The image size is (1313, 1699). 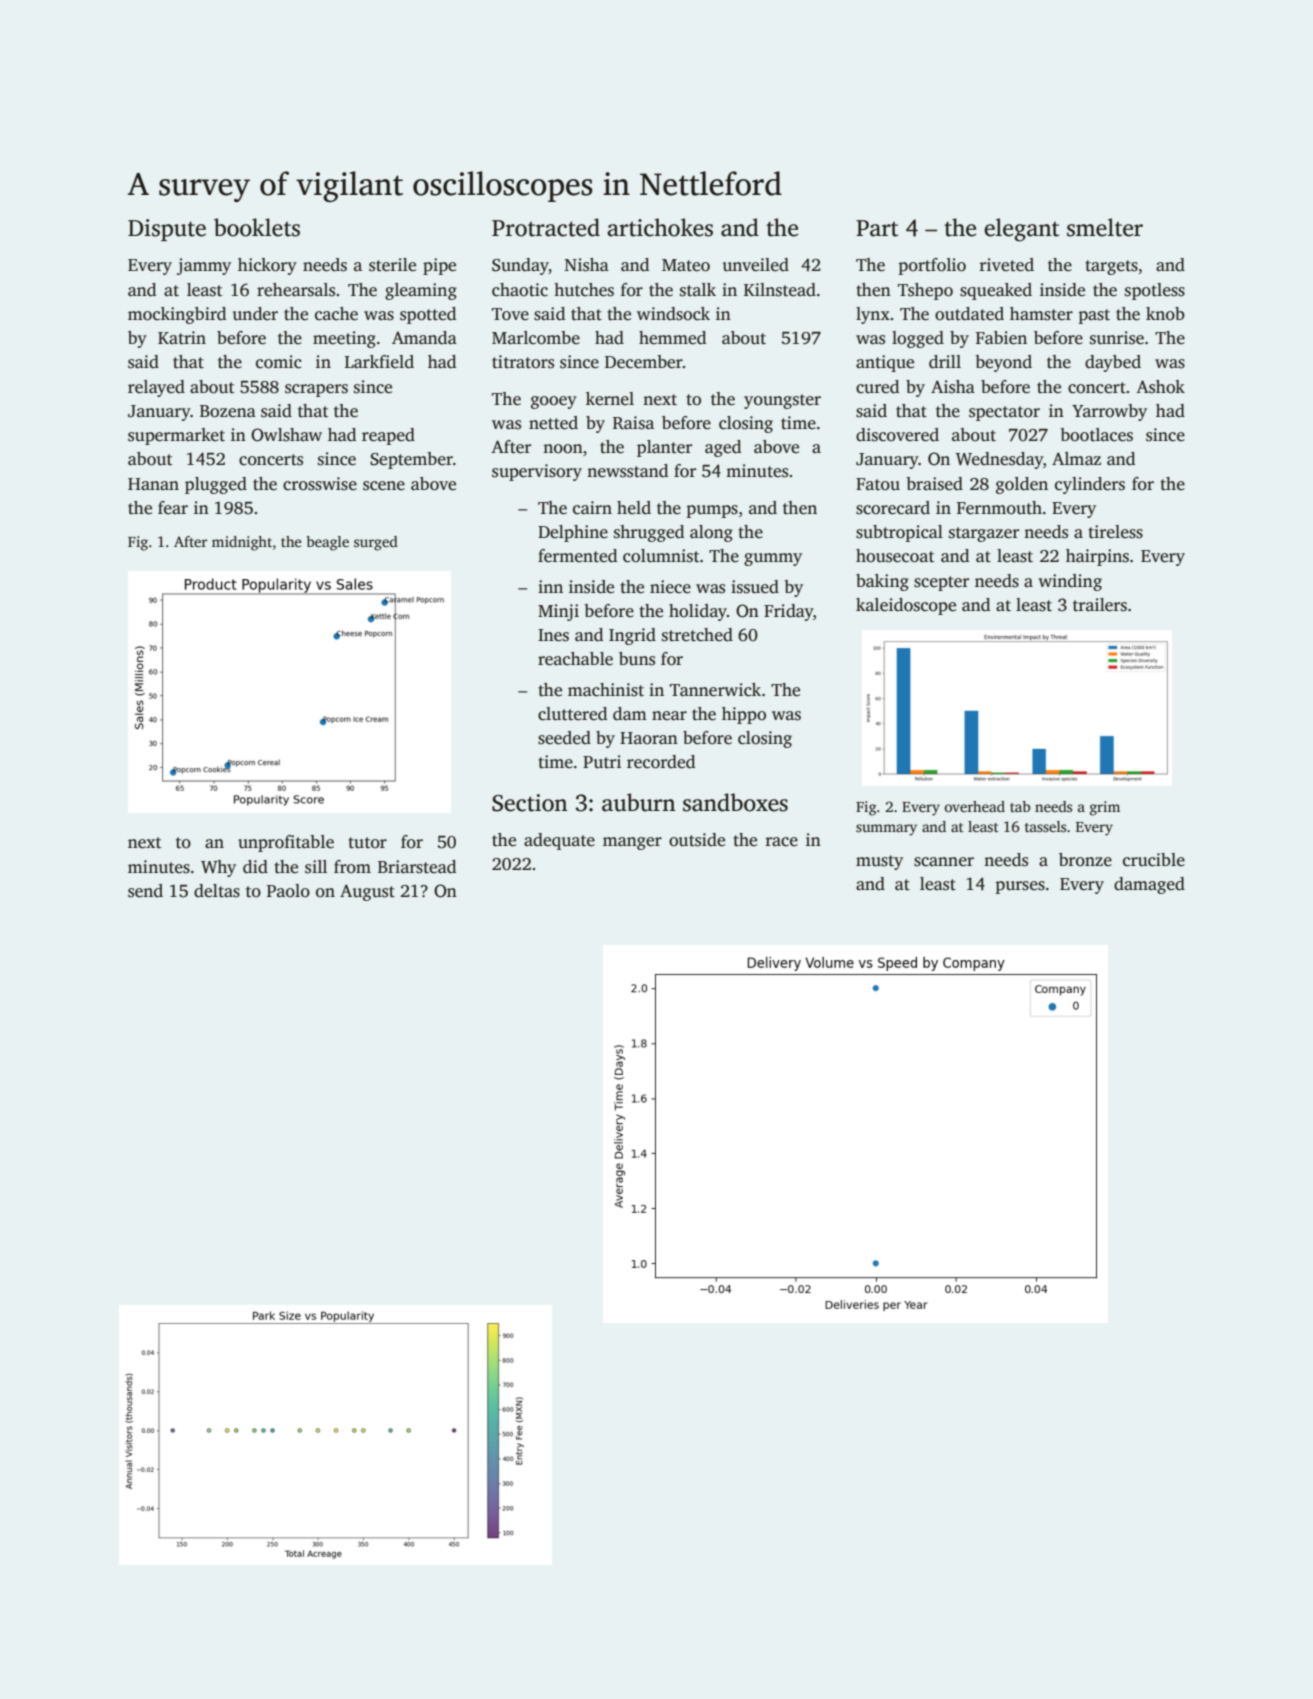 I want to click on Section, so click(x=530, y=803).
